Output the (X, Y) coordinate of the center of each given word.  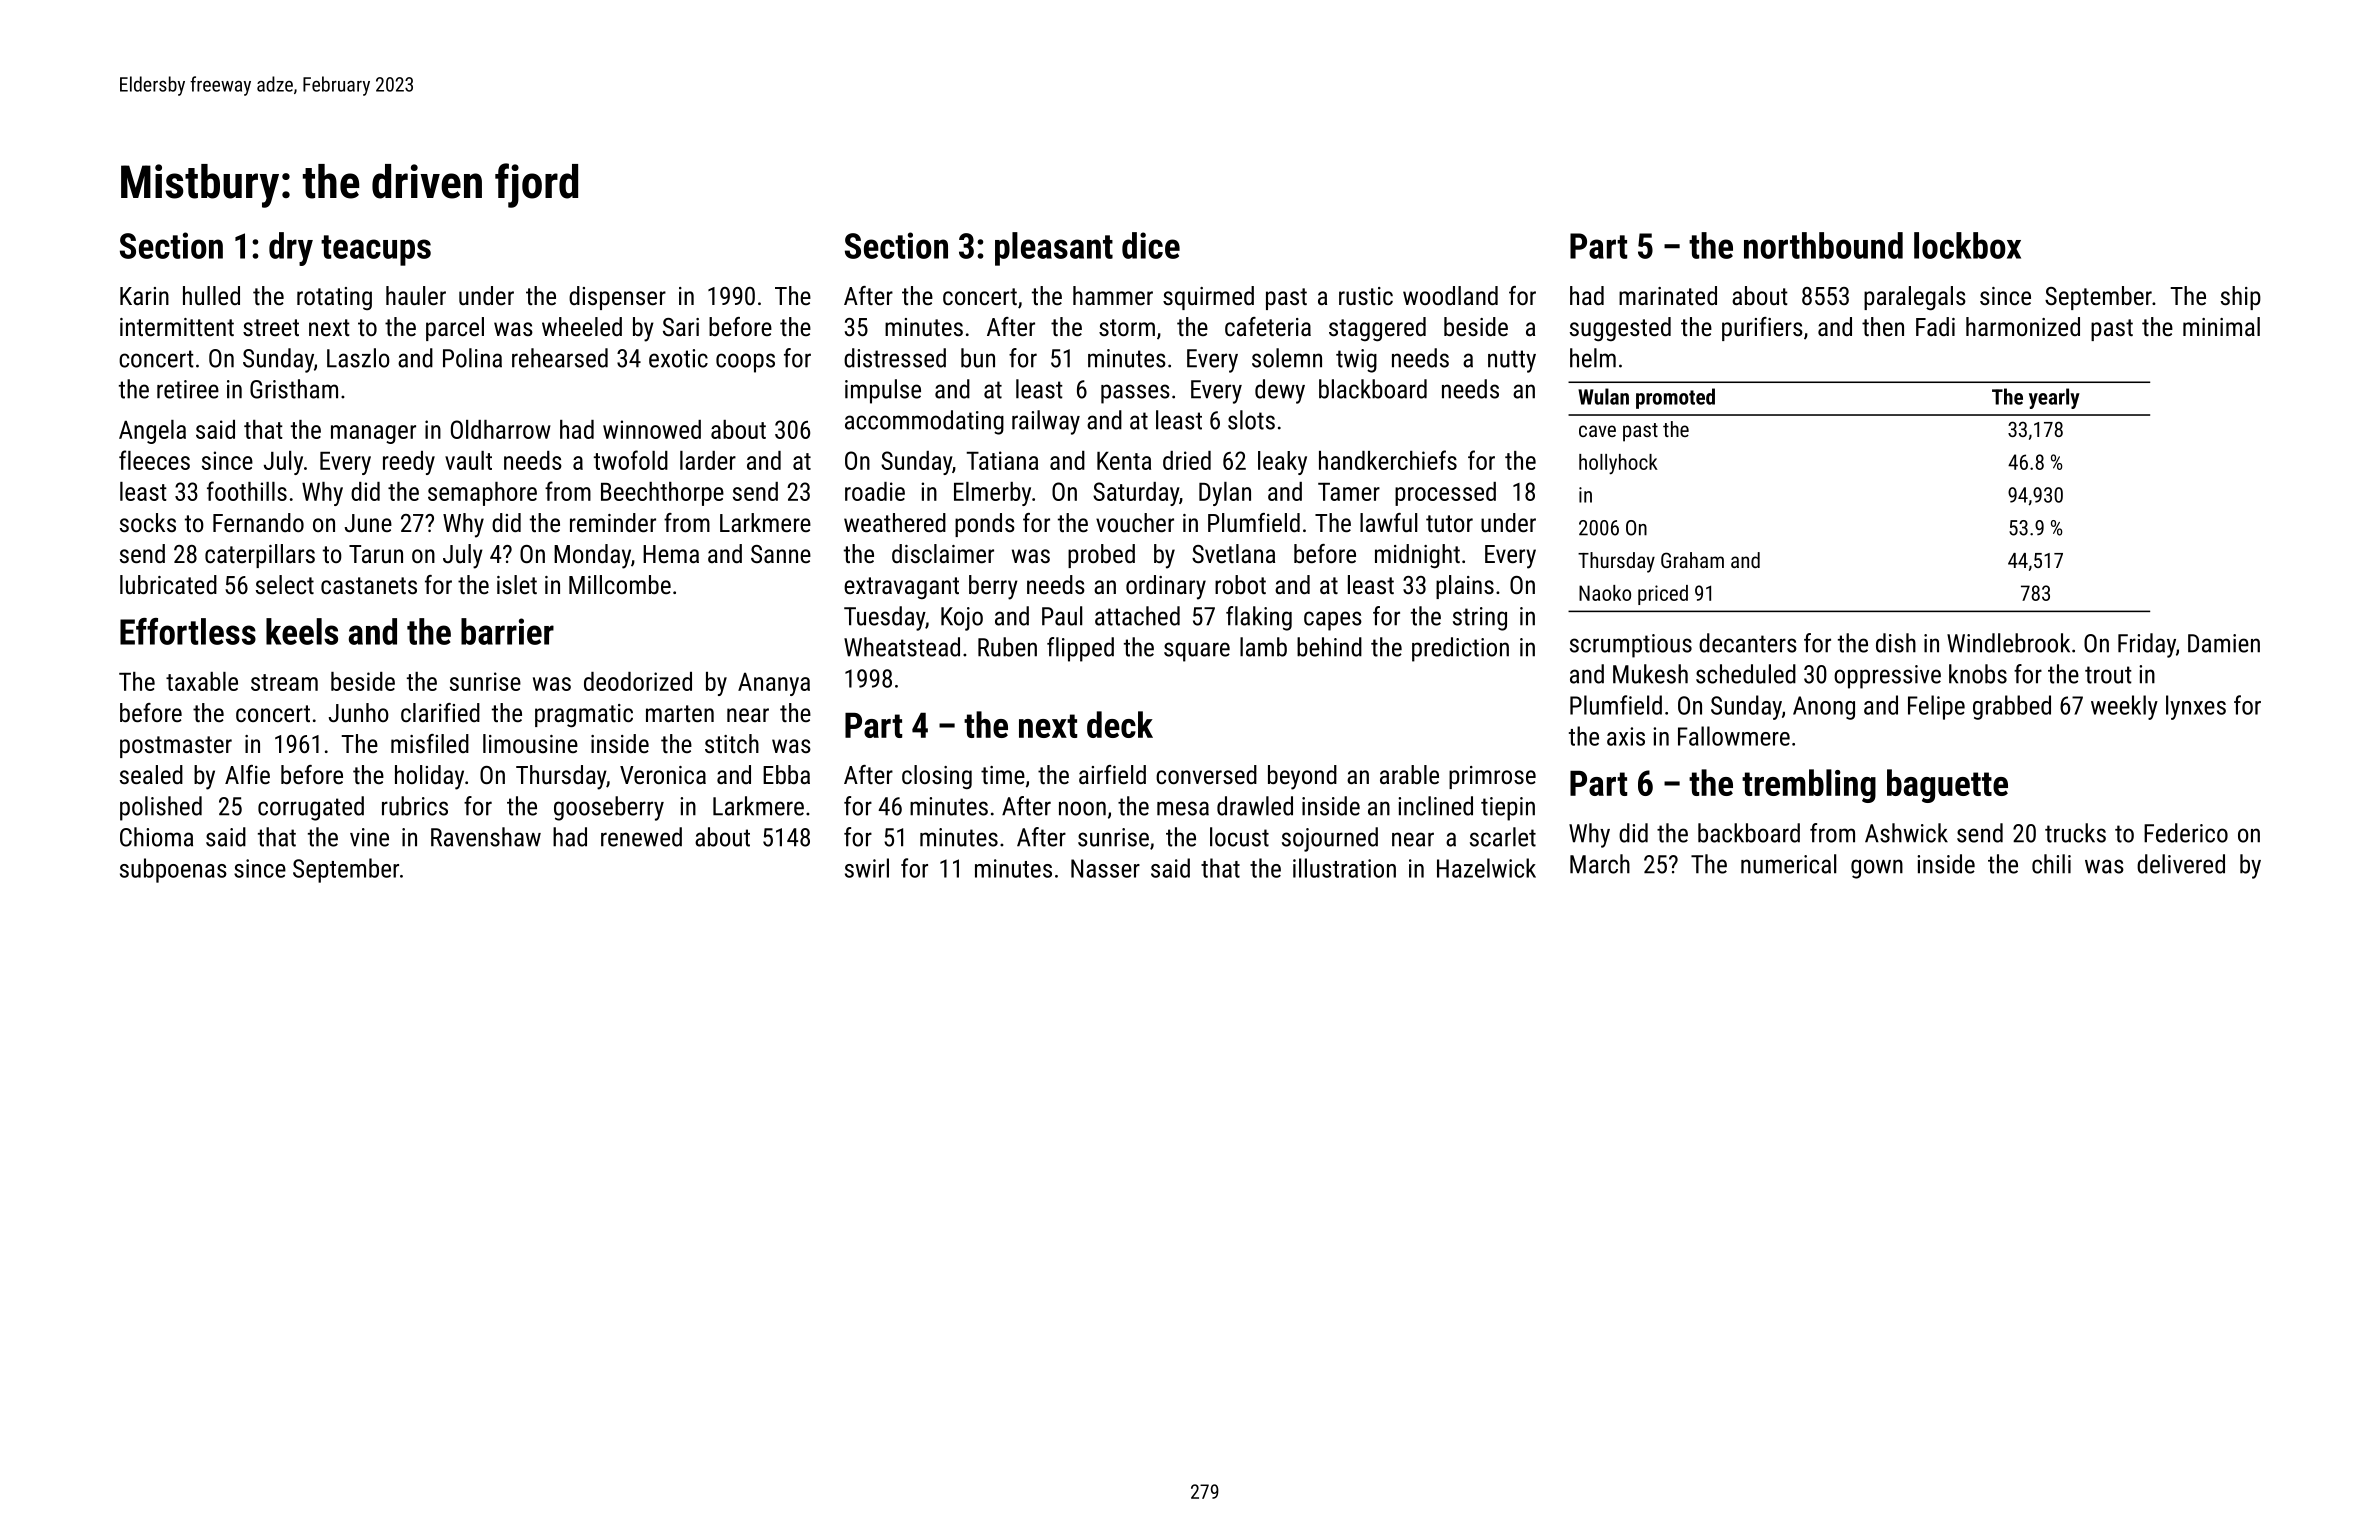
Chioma (156, 837)
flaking (1259, 618)
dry (291, 249)
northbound (1823, 245)
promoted (1675, 398)
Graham (1692, 560)
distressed (895, 358)
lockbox (1967, 245)
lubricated (168, 584)
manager (373, 434)
